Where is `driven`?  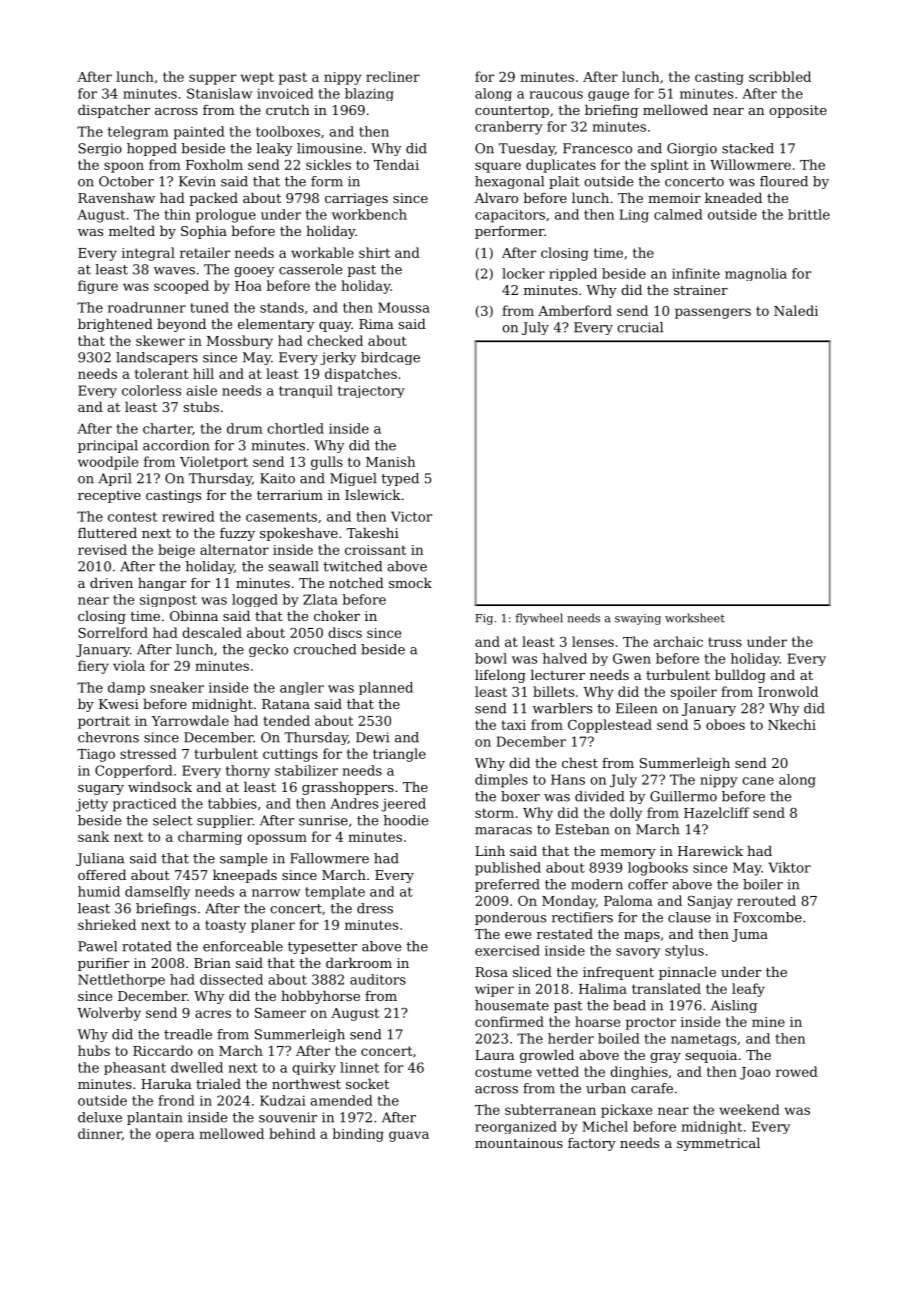
driven is located at coordinates (111, 582).
